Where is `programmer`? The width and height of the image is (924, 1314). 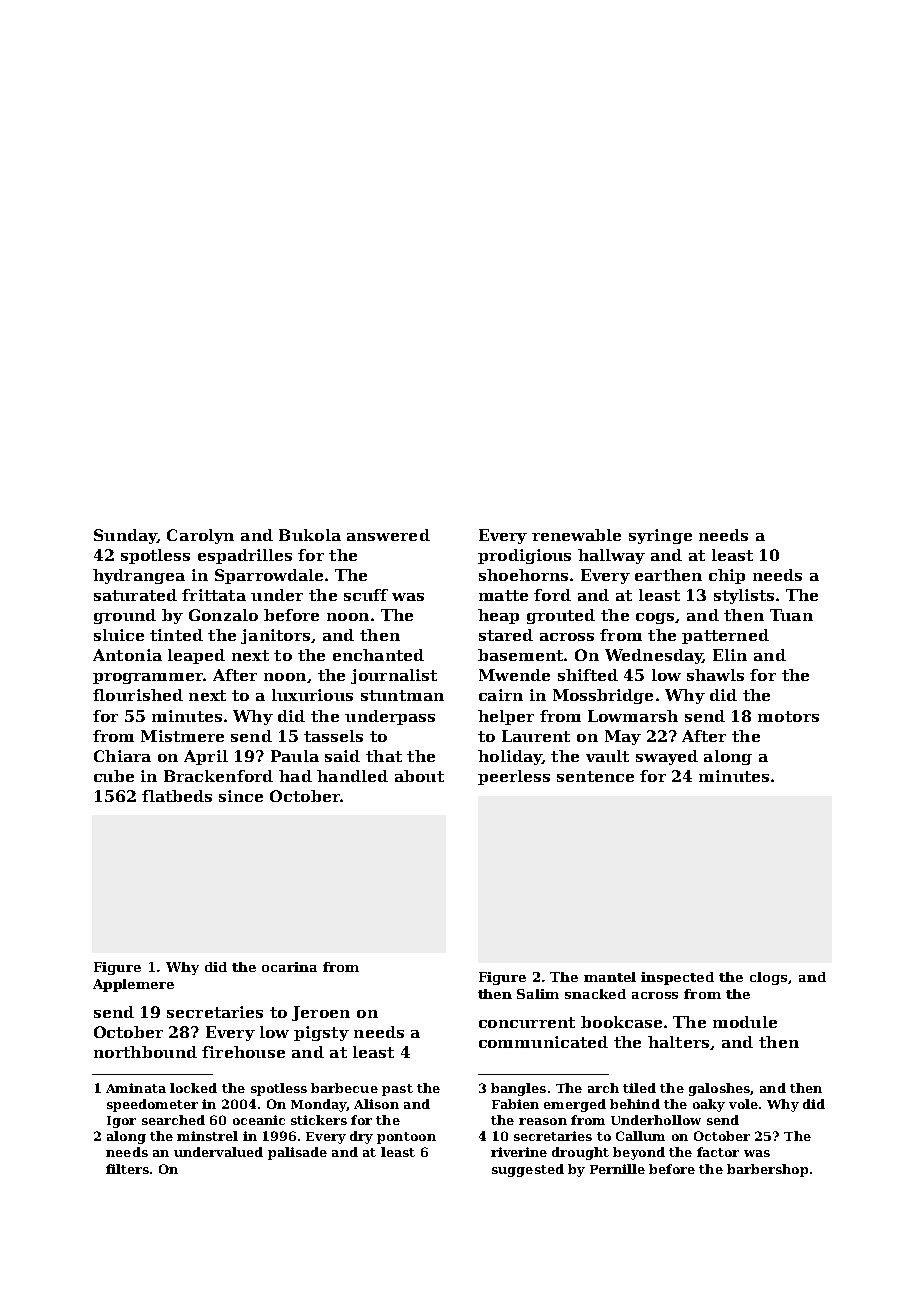 programmer is located at coordinates (148, 678).
